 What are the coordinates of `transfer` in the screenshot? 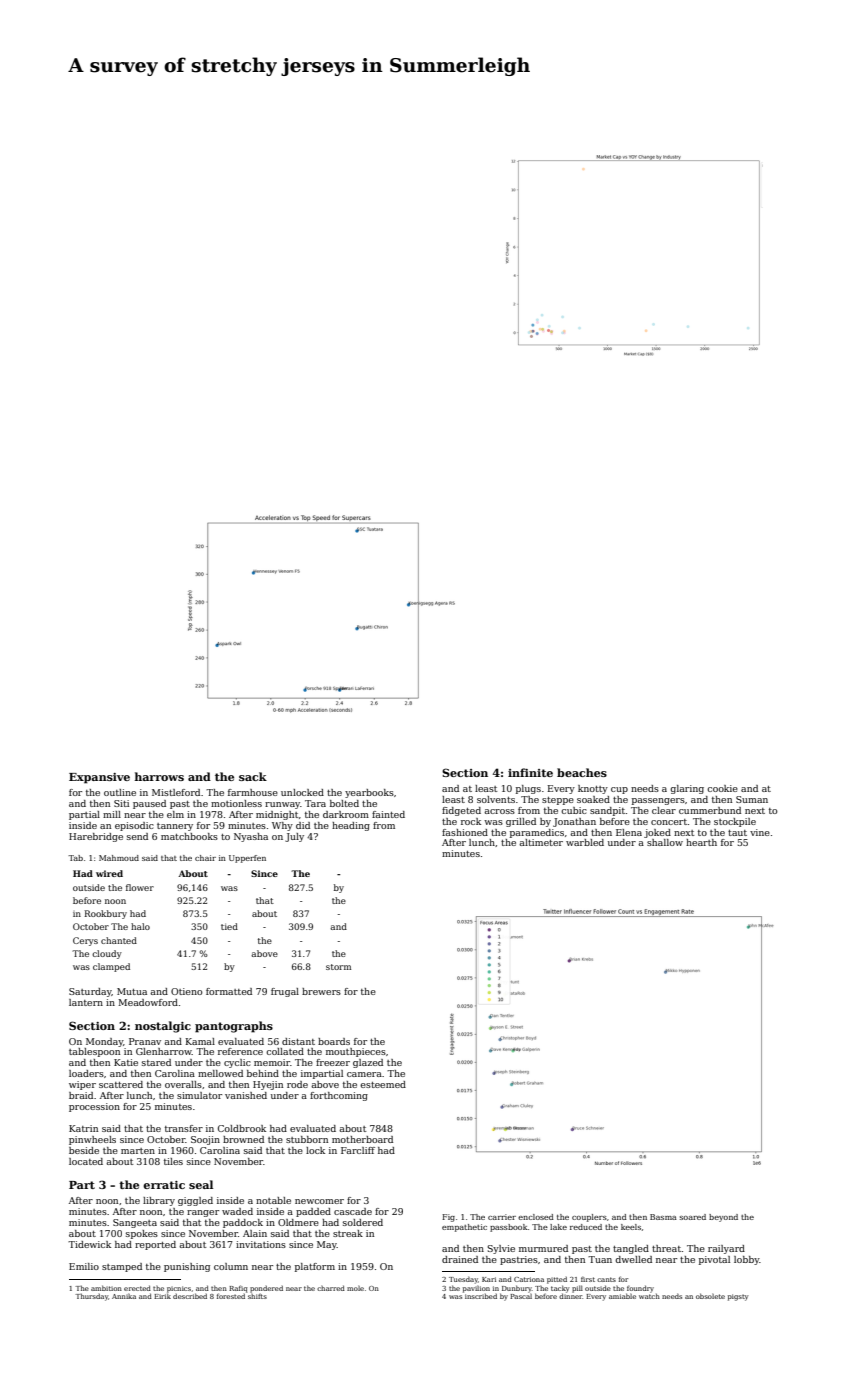 It's located at (184, 1128).
